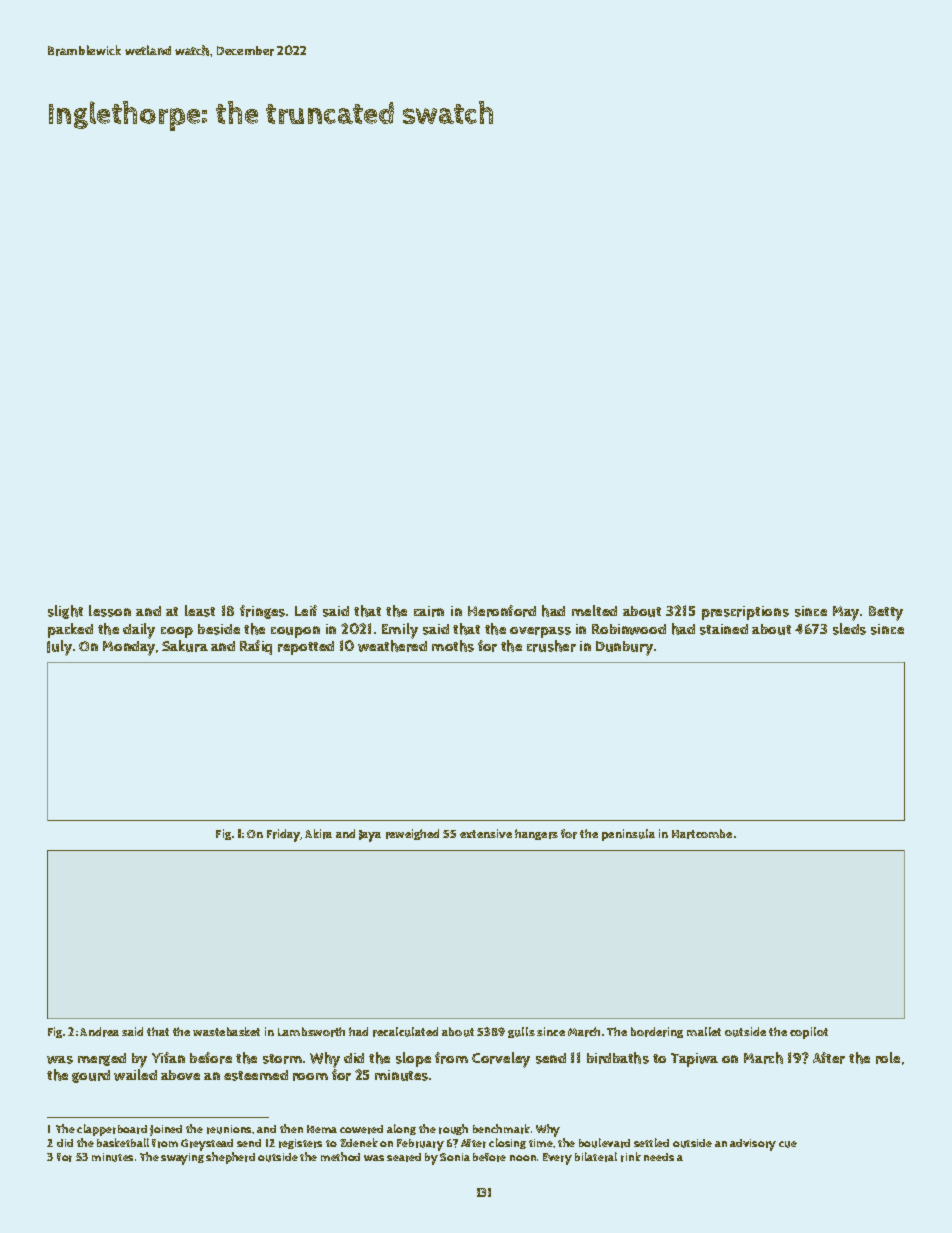 The height and width of the screenshot is (1233, 952). What do you see at coordinates (536, 834) in the screenshot?
I see `hangers` at bounding box center [536, 834].
